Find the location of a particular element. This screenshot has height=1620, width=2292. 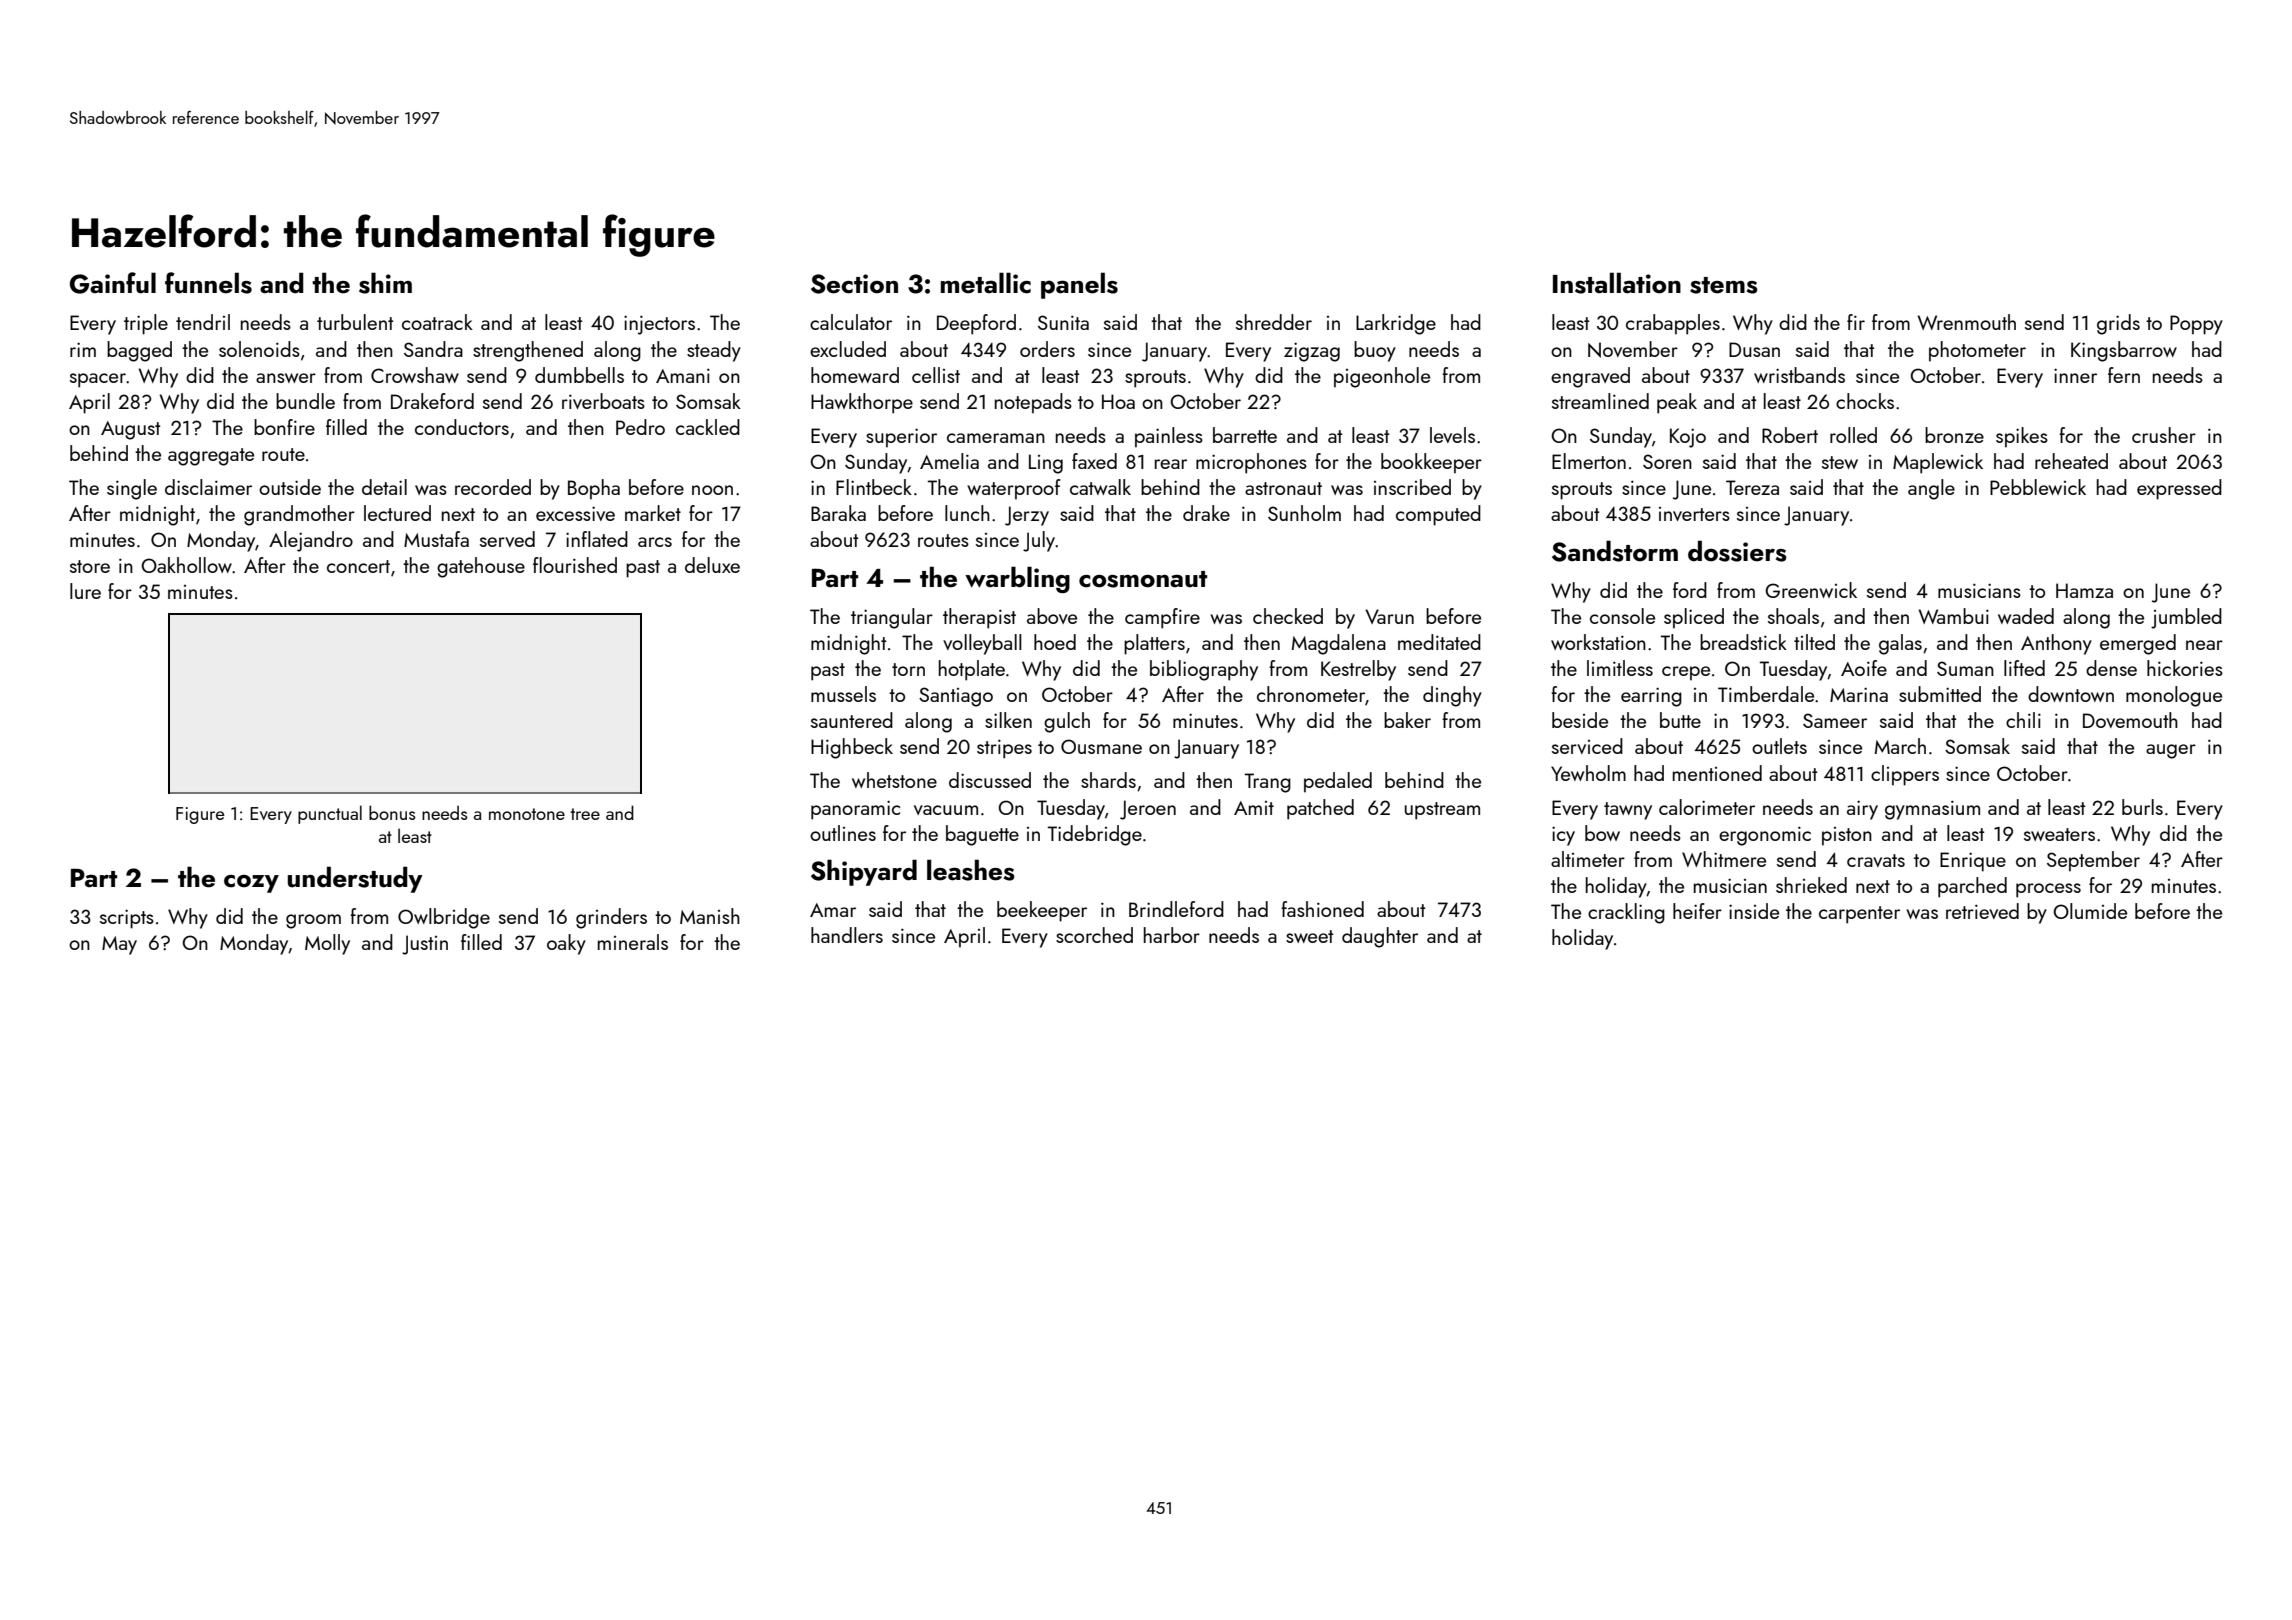

Olumide is located at coordinates (2090, 911).
